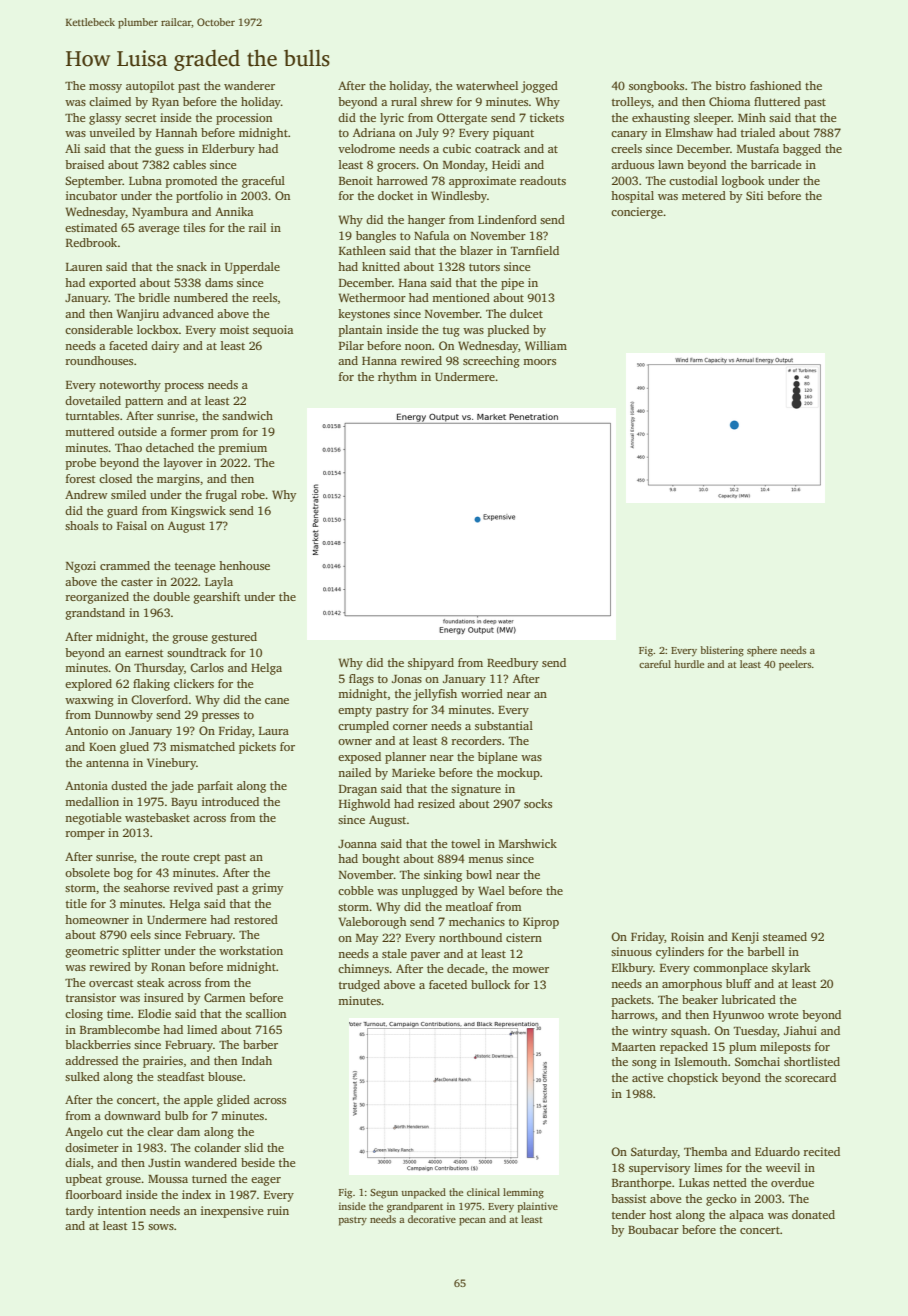 The image size is (908, 1316). Describe the element at coordinates (754, 195) in the document. I see `Siti` at that location.
